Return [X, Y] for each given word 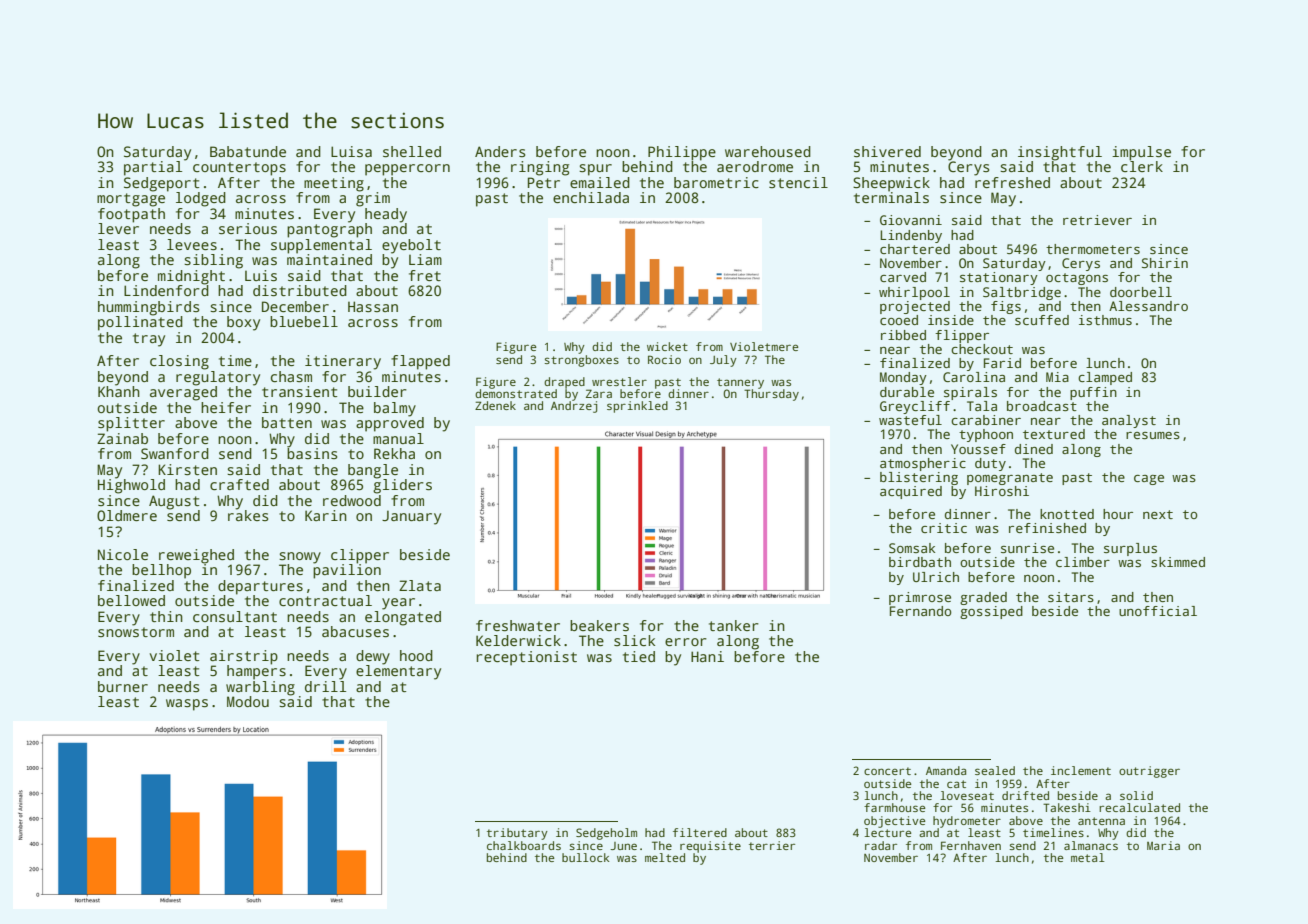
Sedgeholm [606, 834]
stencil [798, 182]
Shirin [1165, 263]
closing [179, 362]
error [686, 642]
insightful [1060, 153]
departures [260, 587]
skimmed [1178, 562]
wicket [667, 346]
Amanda [946, 770]
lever [118, 228]
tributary [517, 834]
